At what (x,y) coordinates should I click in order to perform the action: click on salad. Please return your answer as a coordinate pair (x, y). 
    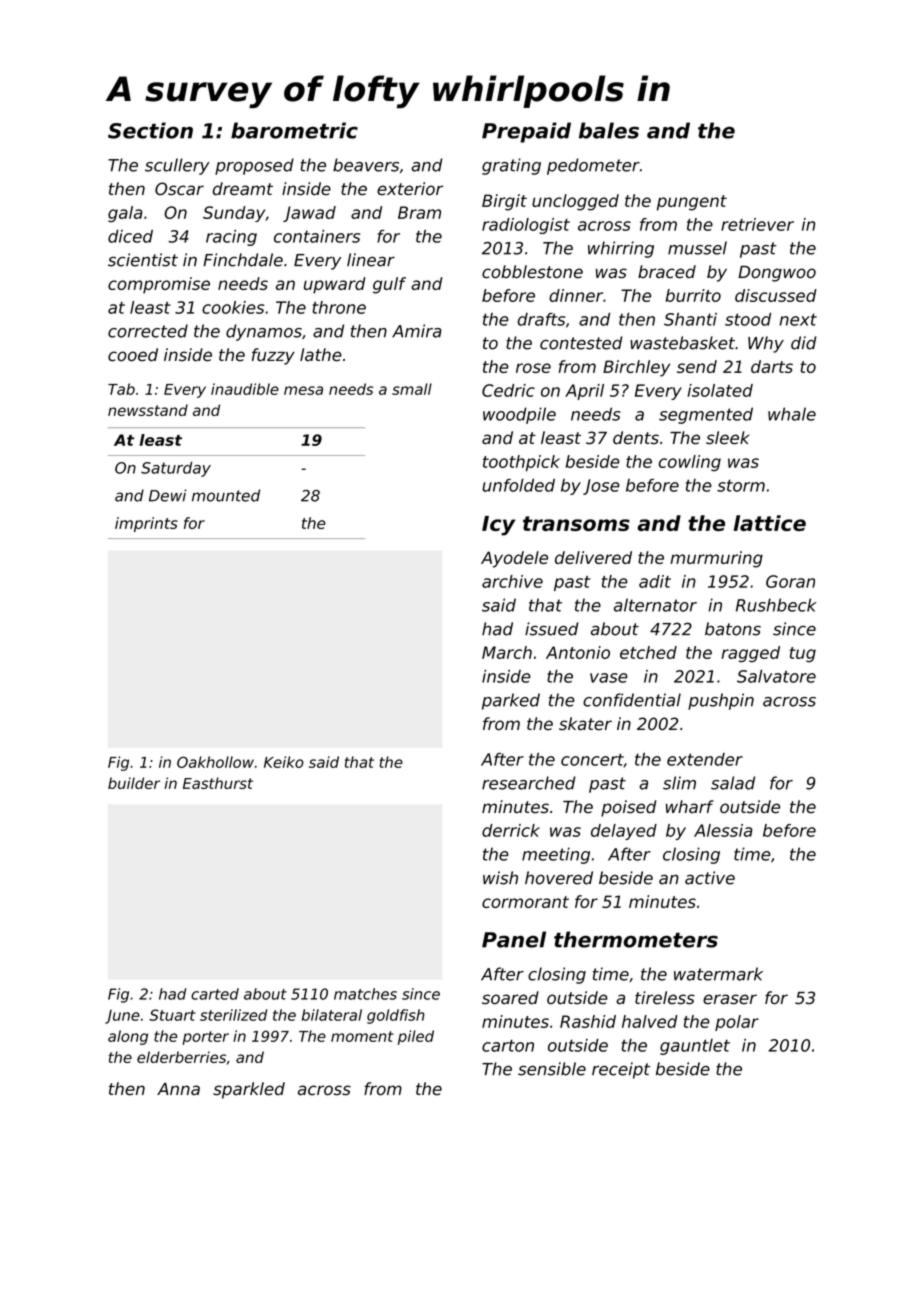
    Looking at the image, I should click on (733, 783).
